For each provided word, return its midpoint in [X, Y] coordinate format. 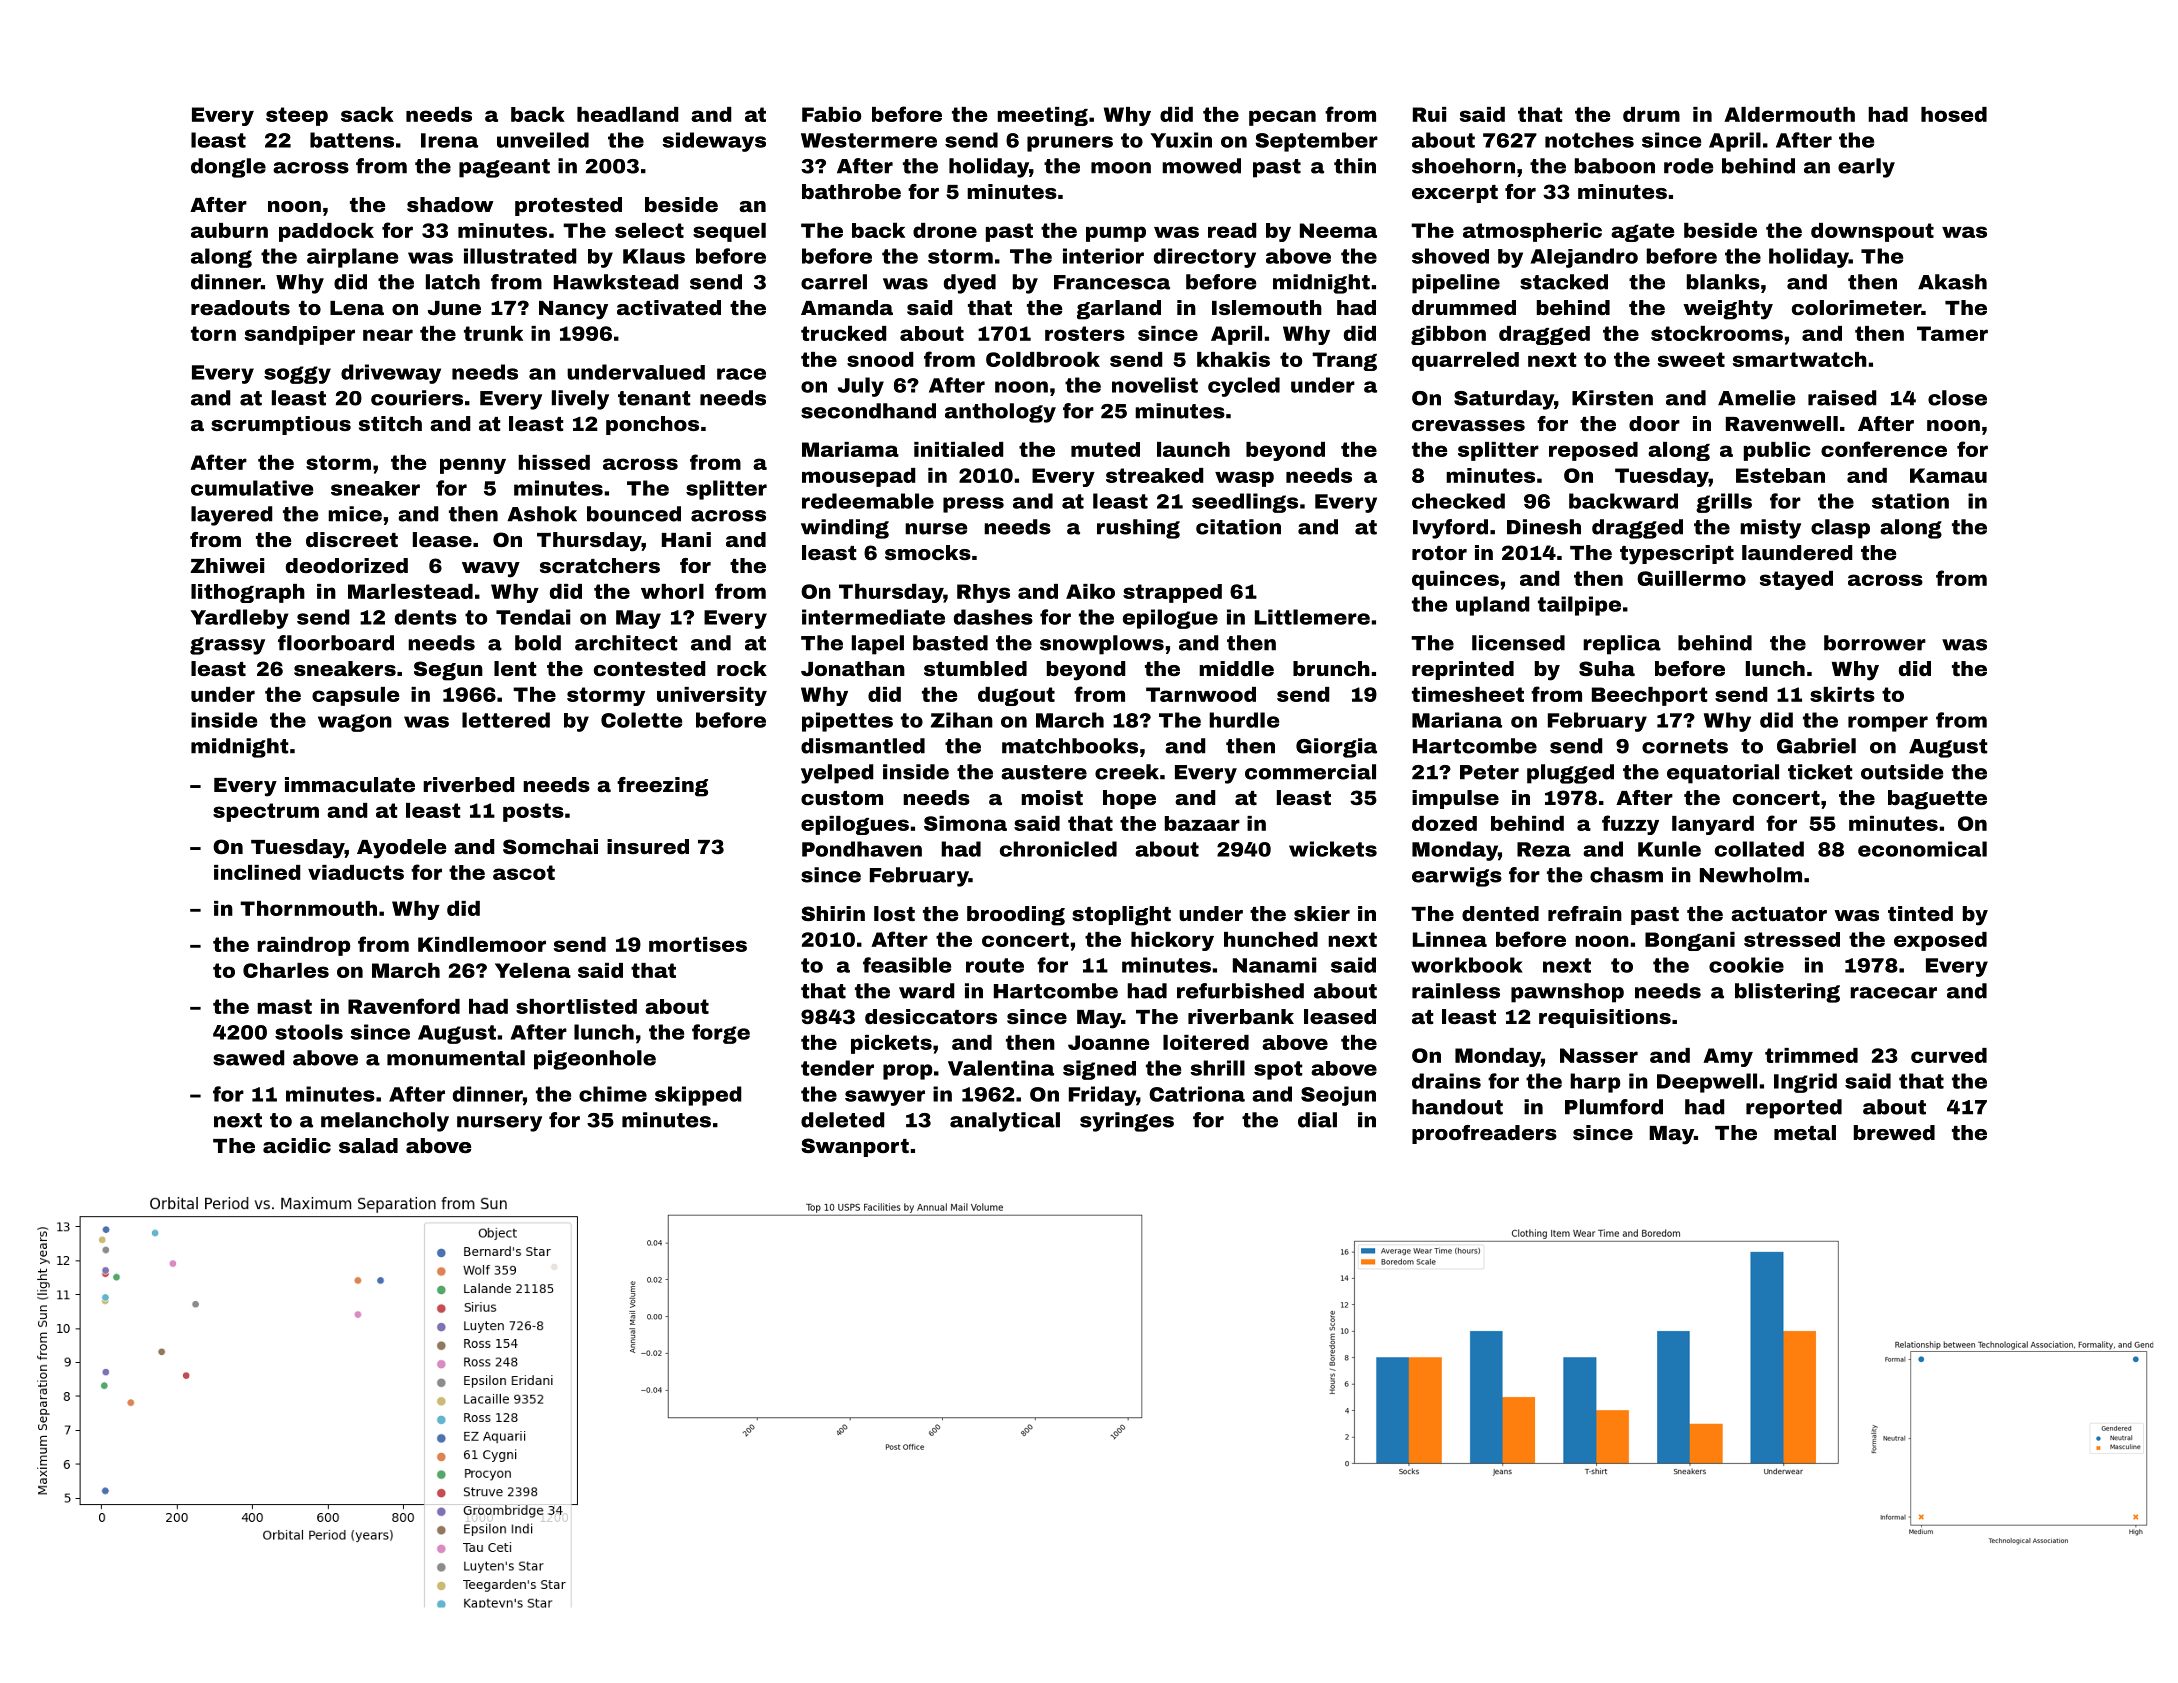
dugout [1016, 696]
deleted [843, 1120]
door [1654, 423]
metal [1805, 1132]
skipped [698, 1096]
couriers [417, 398]
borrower [1875, 643]
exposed [1940, 941]
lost [894, 913]
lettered [506, 720]
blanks [1723, 282]
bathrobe [851, 191]
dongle [228, 168]
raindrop [303, 946]
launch [1193, 449]
